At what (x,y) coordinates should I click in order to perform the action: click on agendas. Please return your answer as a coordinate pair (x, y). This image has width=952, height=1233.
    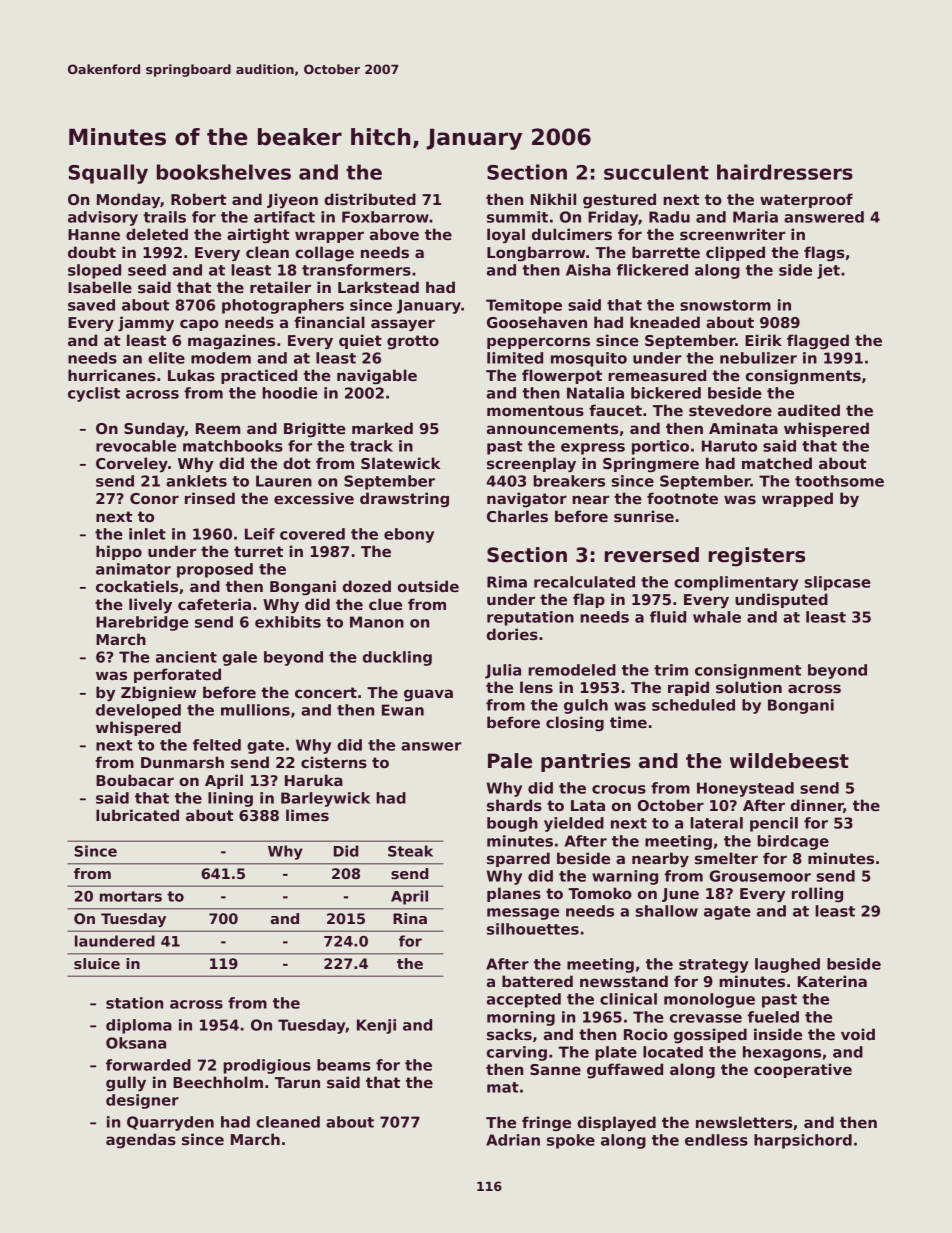
    Looking at the image, I should click on (141, 1140).
